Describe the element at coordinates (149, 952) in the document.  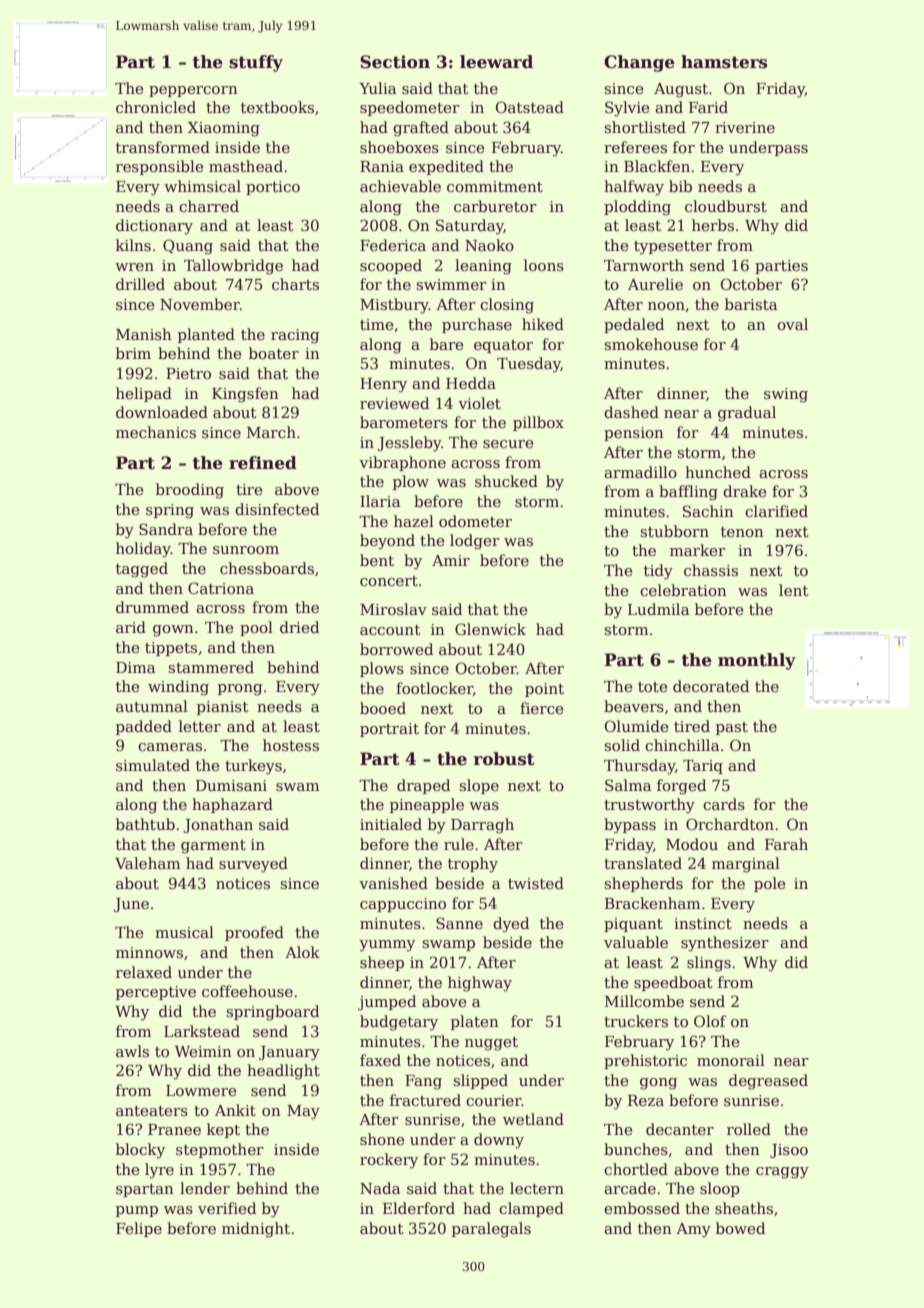
I see `minnows` at that location.
